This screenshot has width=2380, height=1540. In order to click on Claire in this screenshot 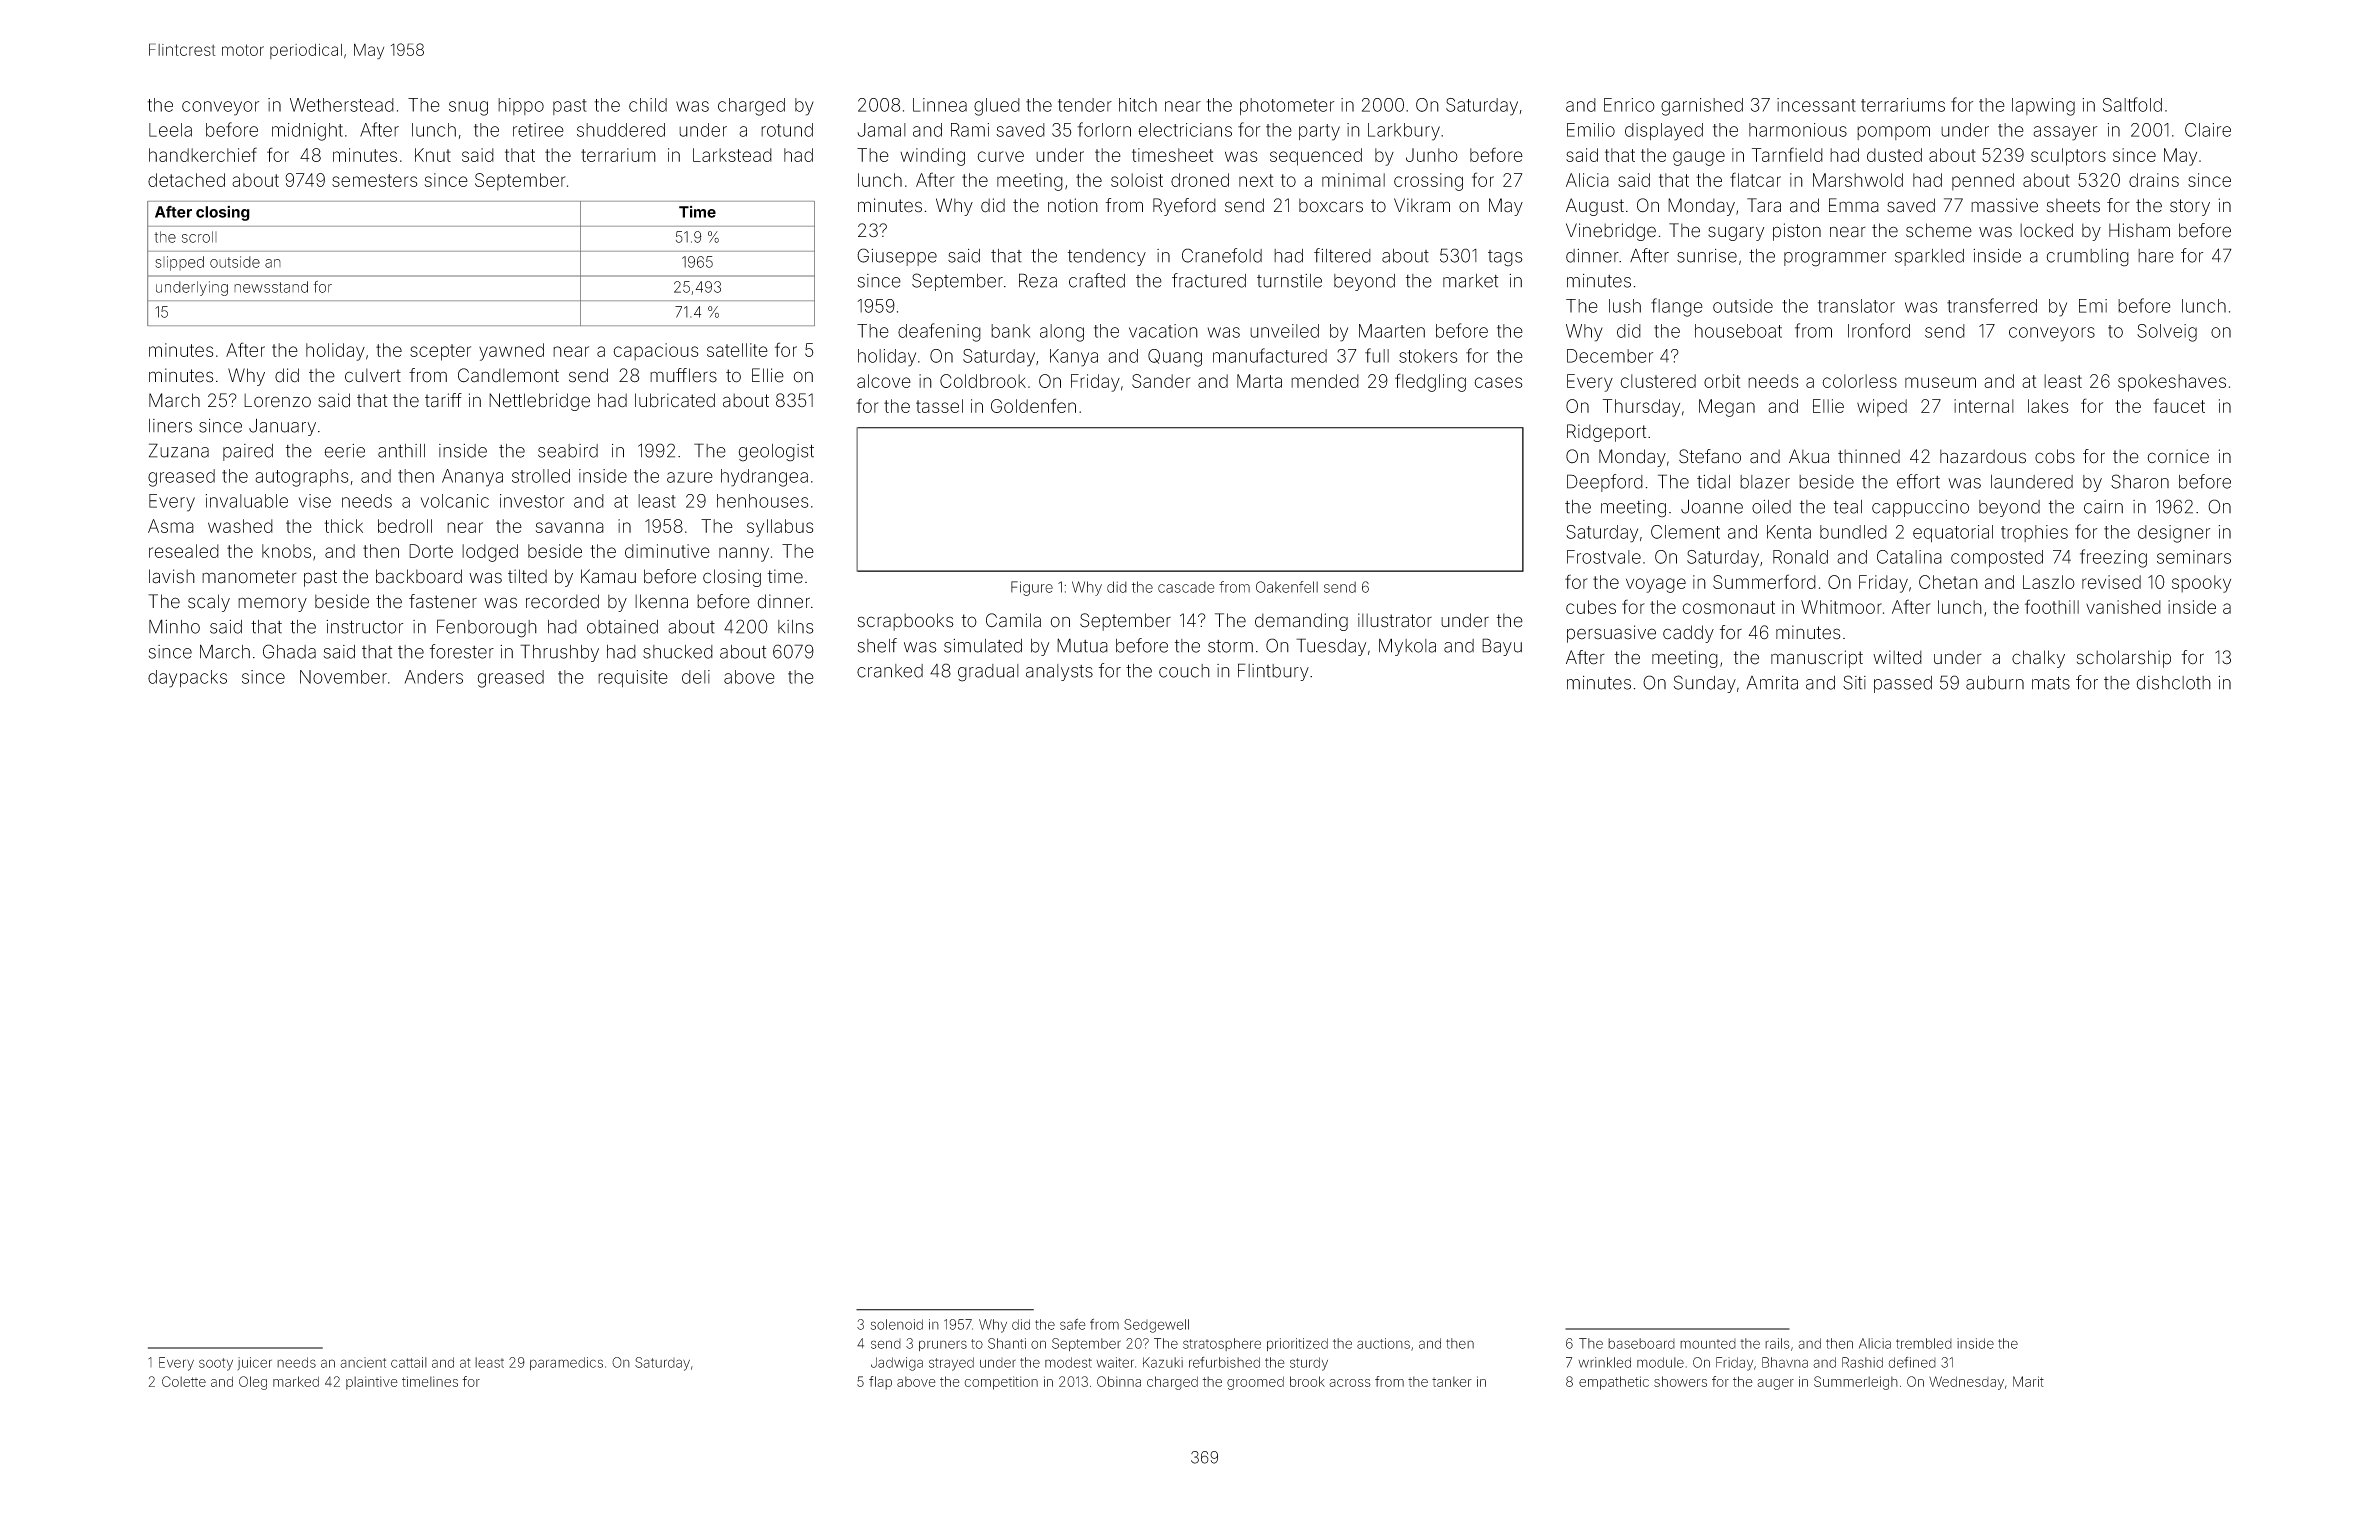, I will do `click(2208, 130)`.
